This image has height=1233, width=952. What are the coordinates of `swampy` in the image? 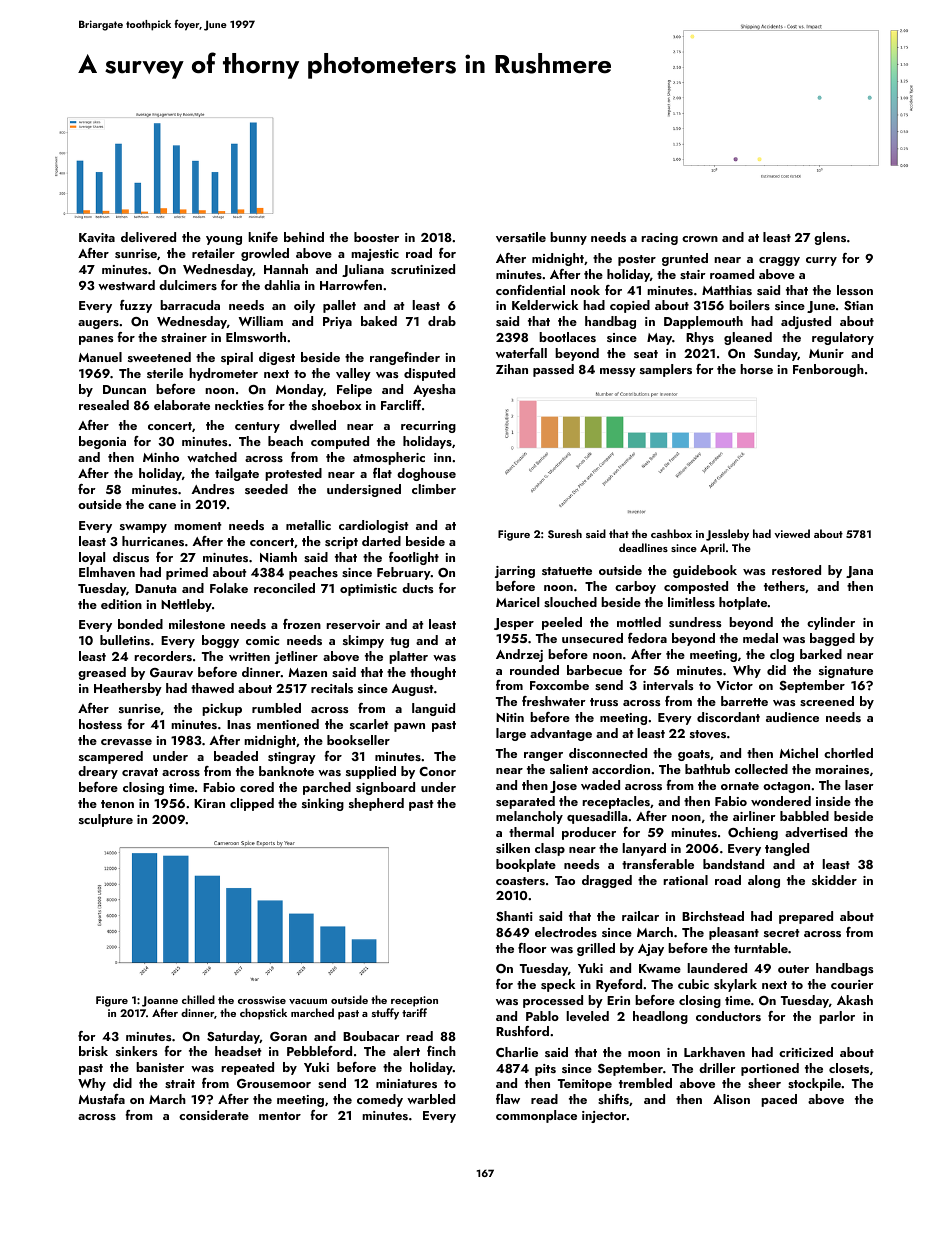 It's located at (143, 528).
